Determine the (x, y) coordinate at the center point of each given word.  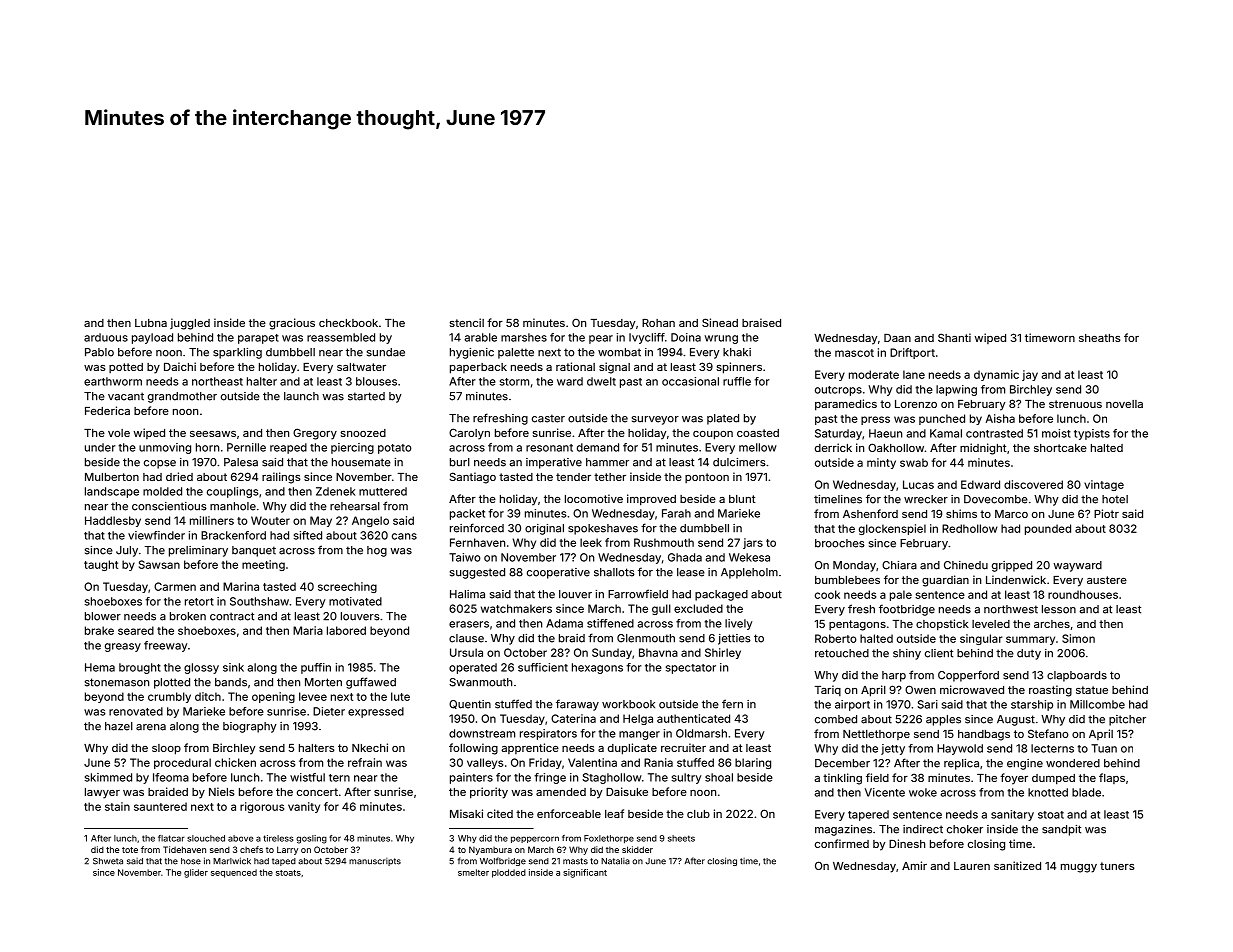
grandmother (182, 397)
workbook (628, 704)
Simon (1078, 638)
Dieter (329, 711)
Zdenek (336, 491)
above (240, 838)
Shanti (954, 337)
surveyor (655, 420)
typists (1092, 434)
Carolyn (469, 434)
